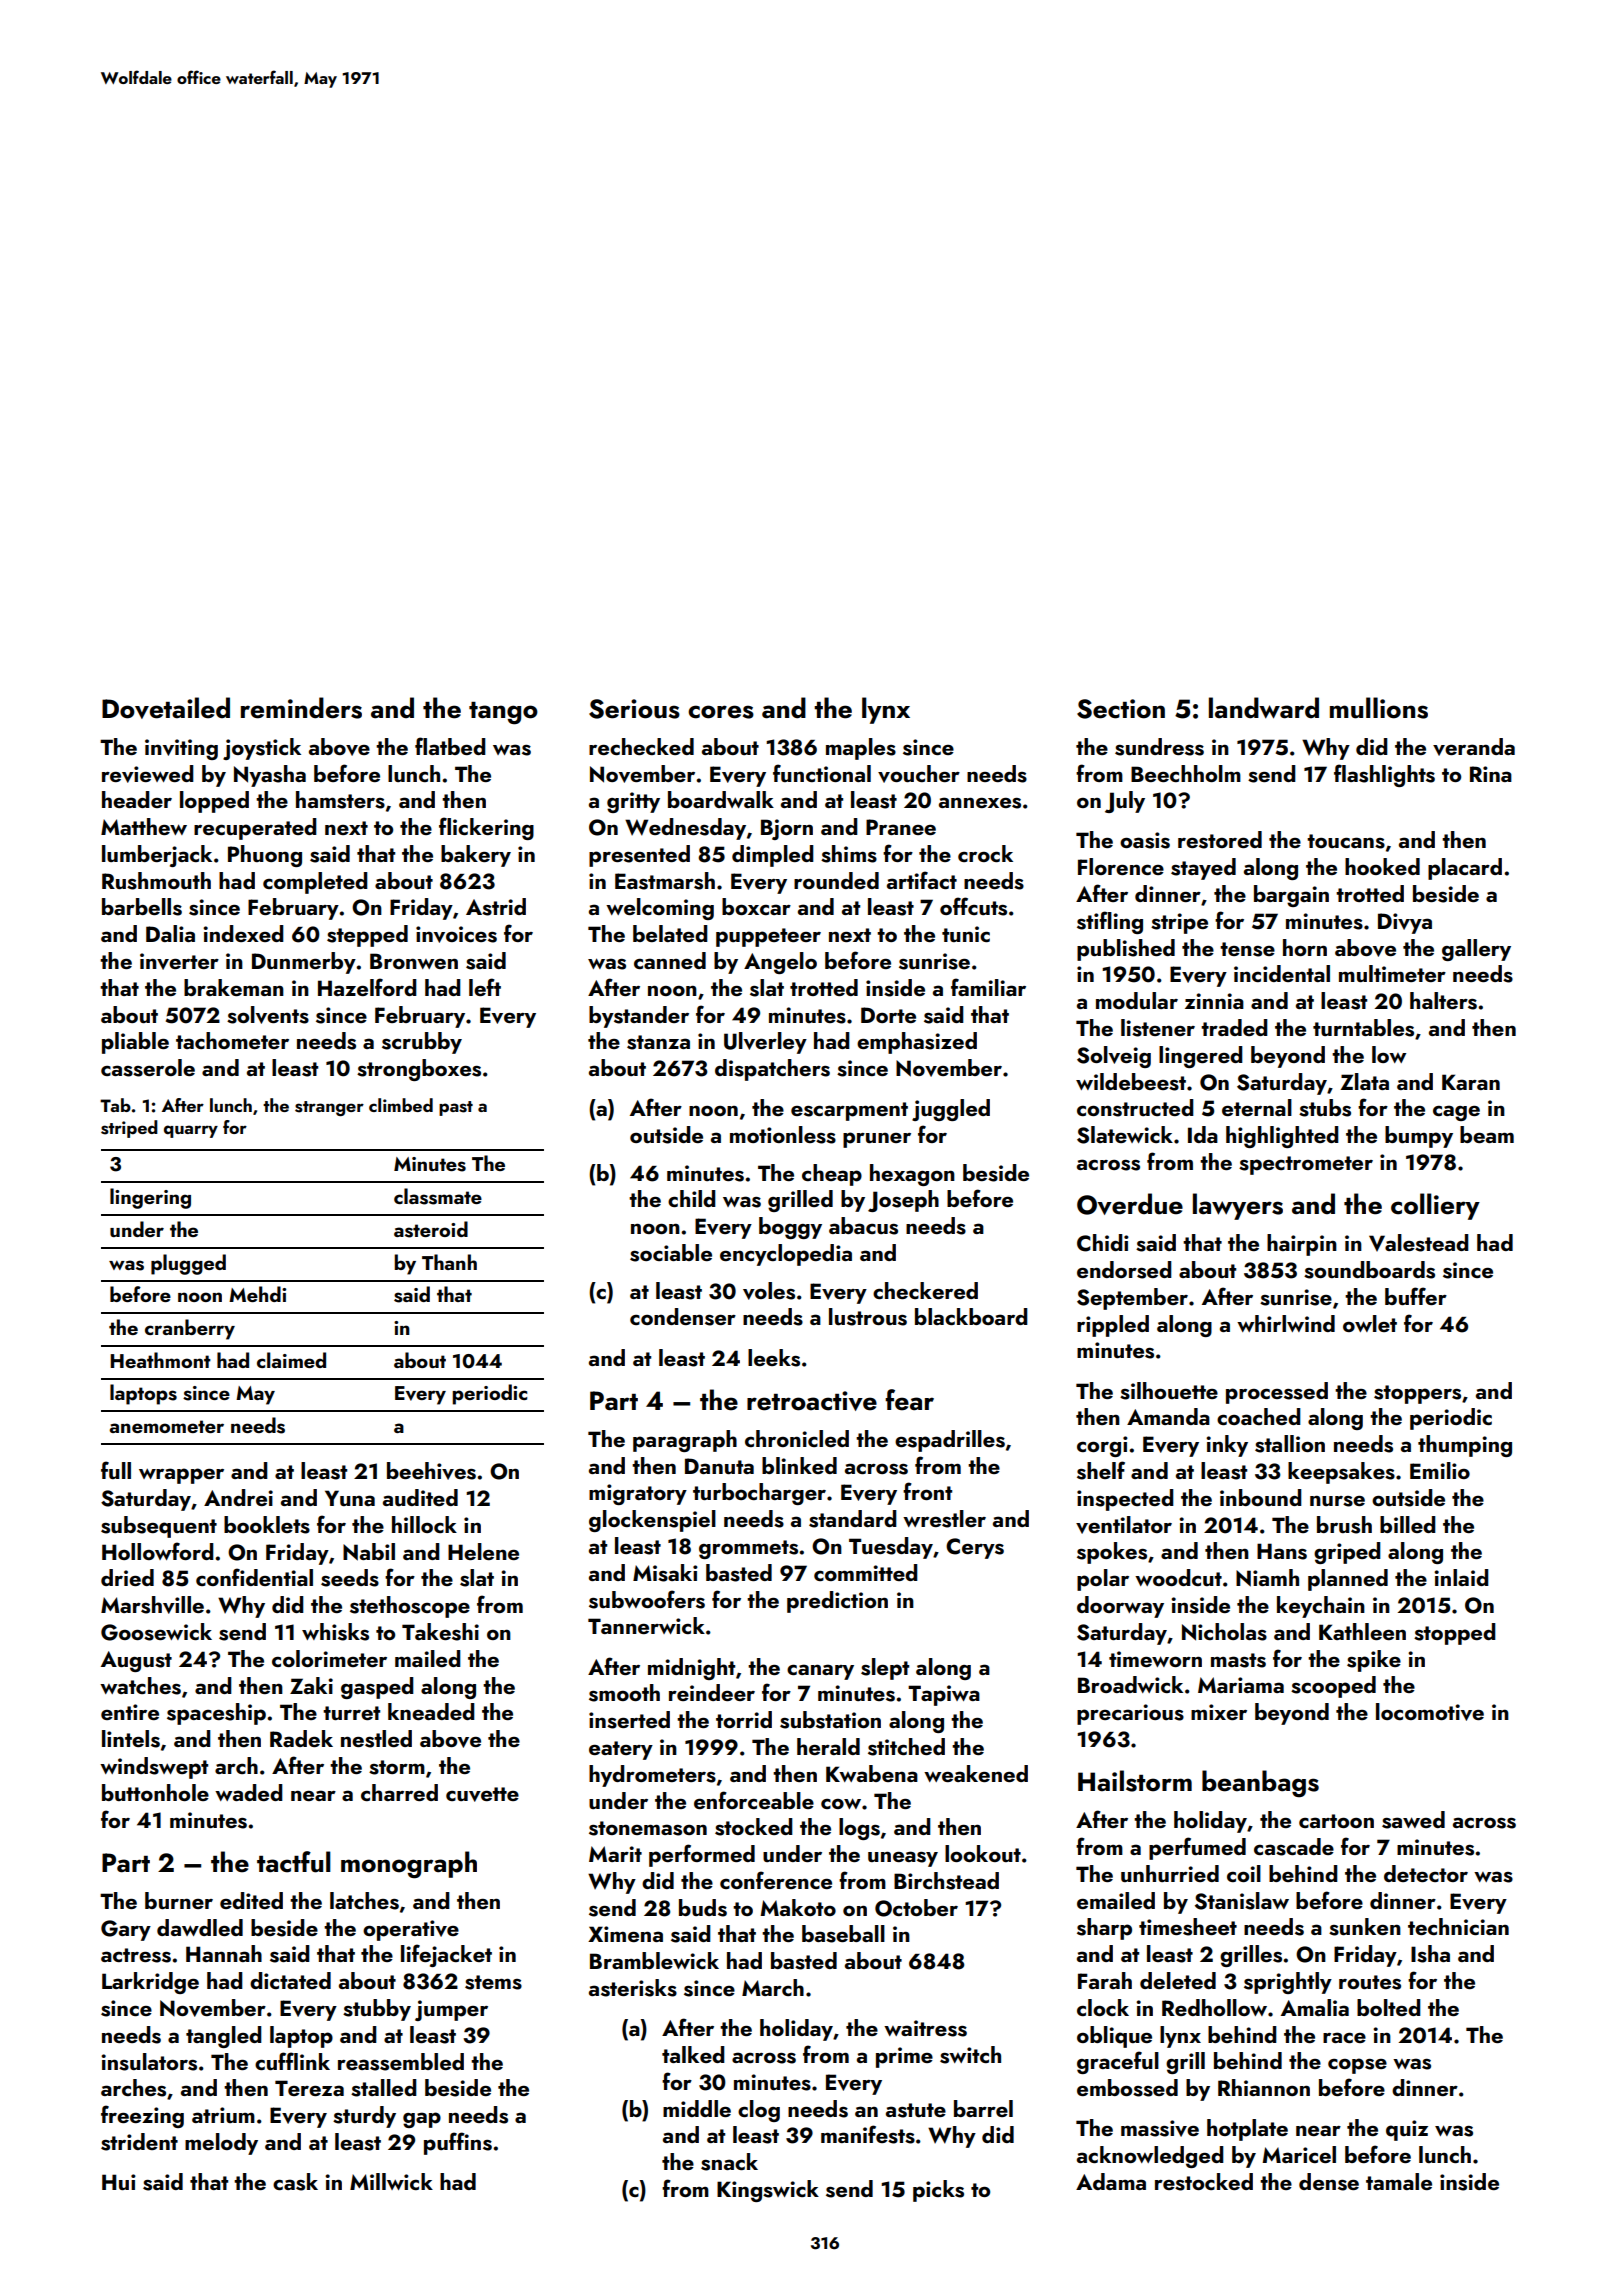 The width and height of the screenshot is (1620, 2292). I want to click on Serious, so click(634, 709).
